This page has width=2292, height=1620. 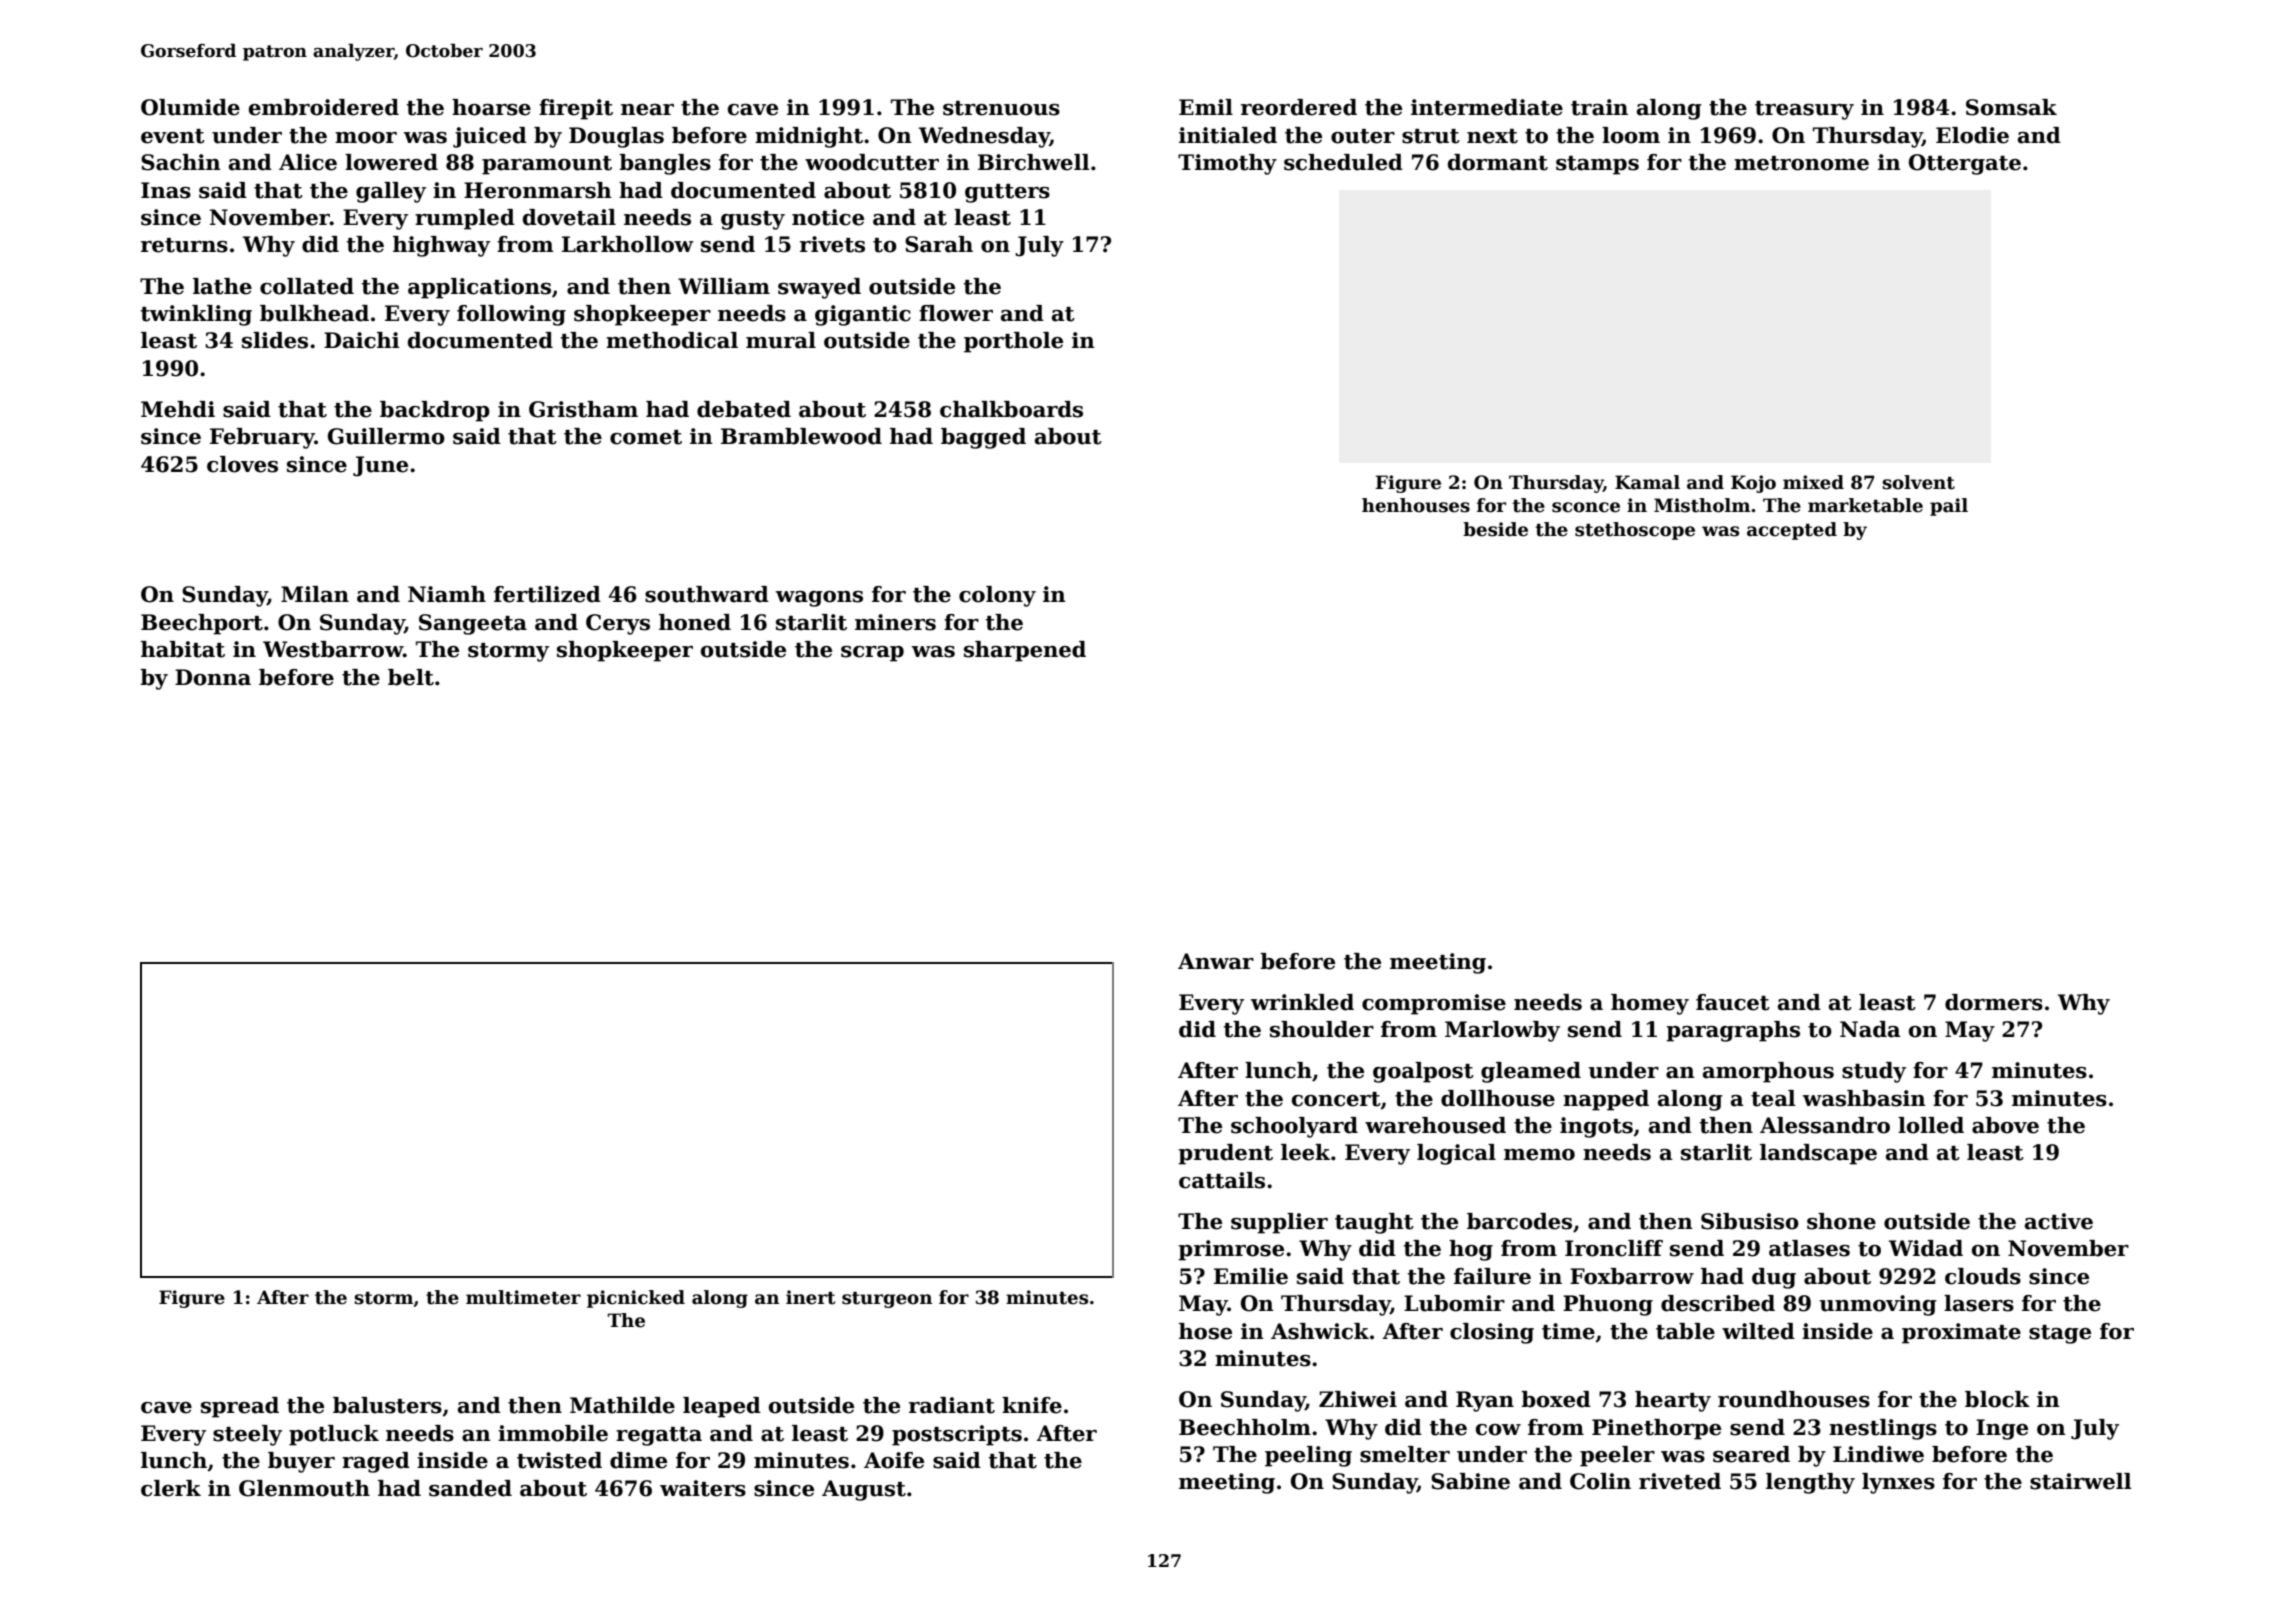 What do you see at coordinates (190, 107) in the page?
I see `Olumide` at bounding box center [190, 107].
